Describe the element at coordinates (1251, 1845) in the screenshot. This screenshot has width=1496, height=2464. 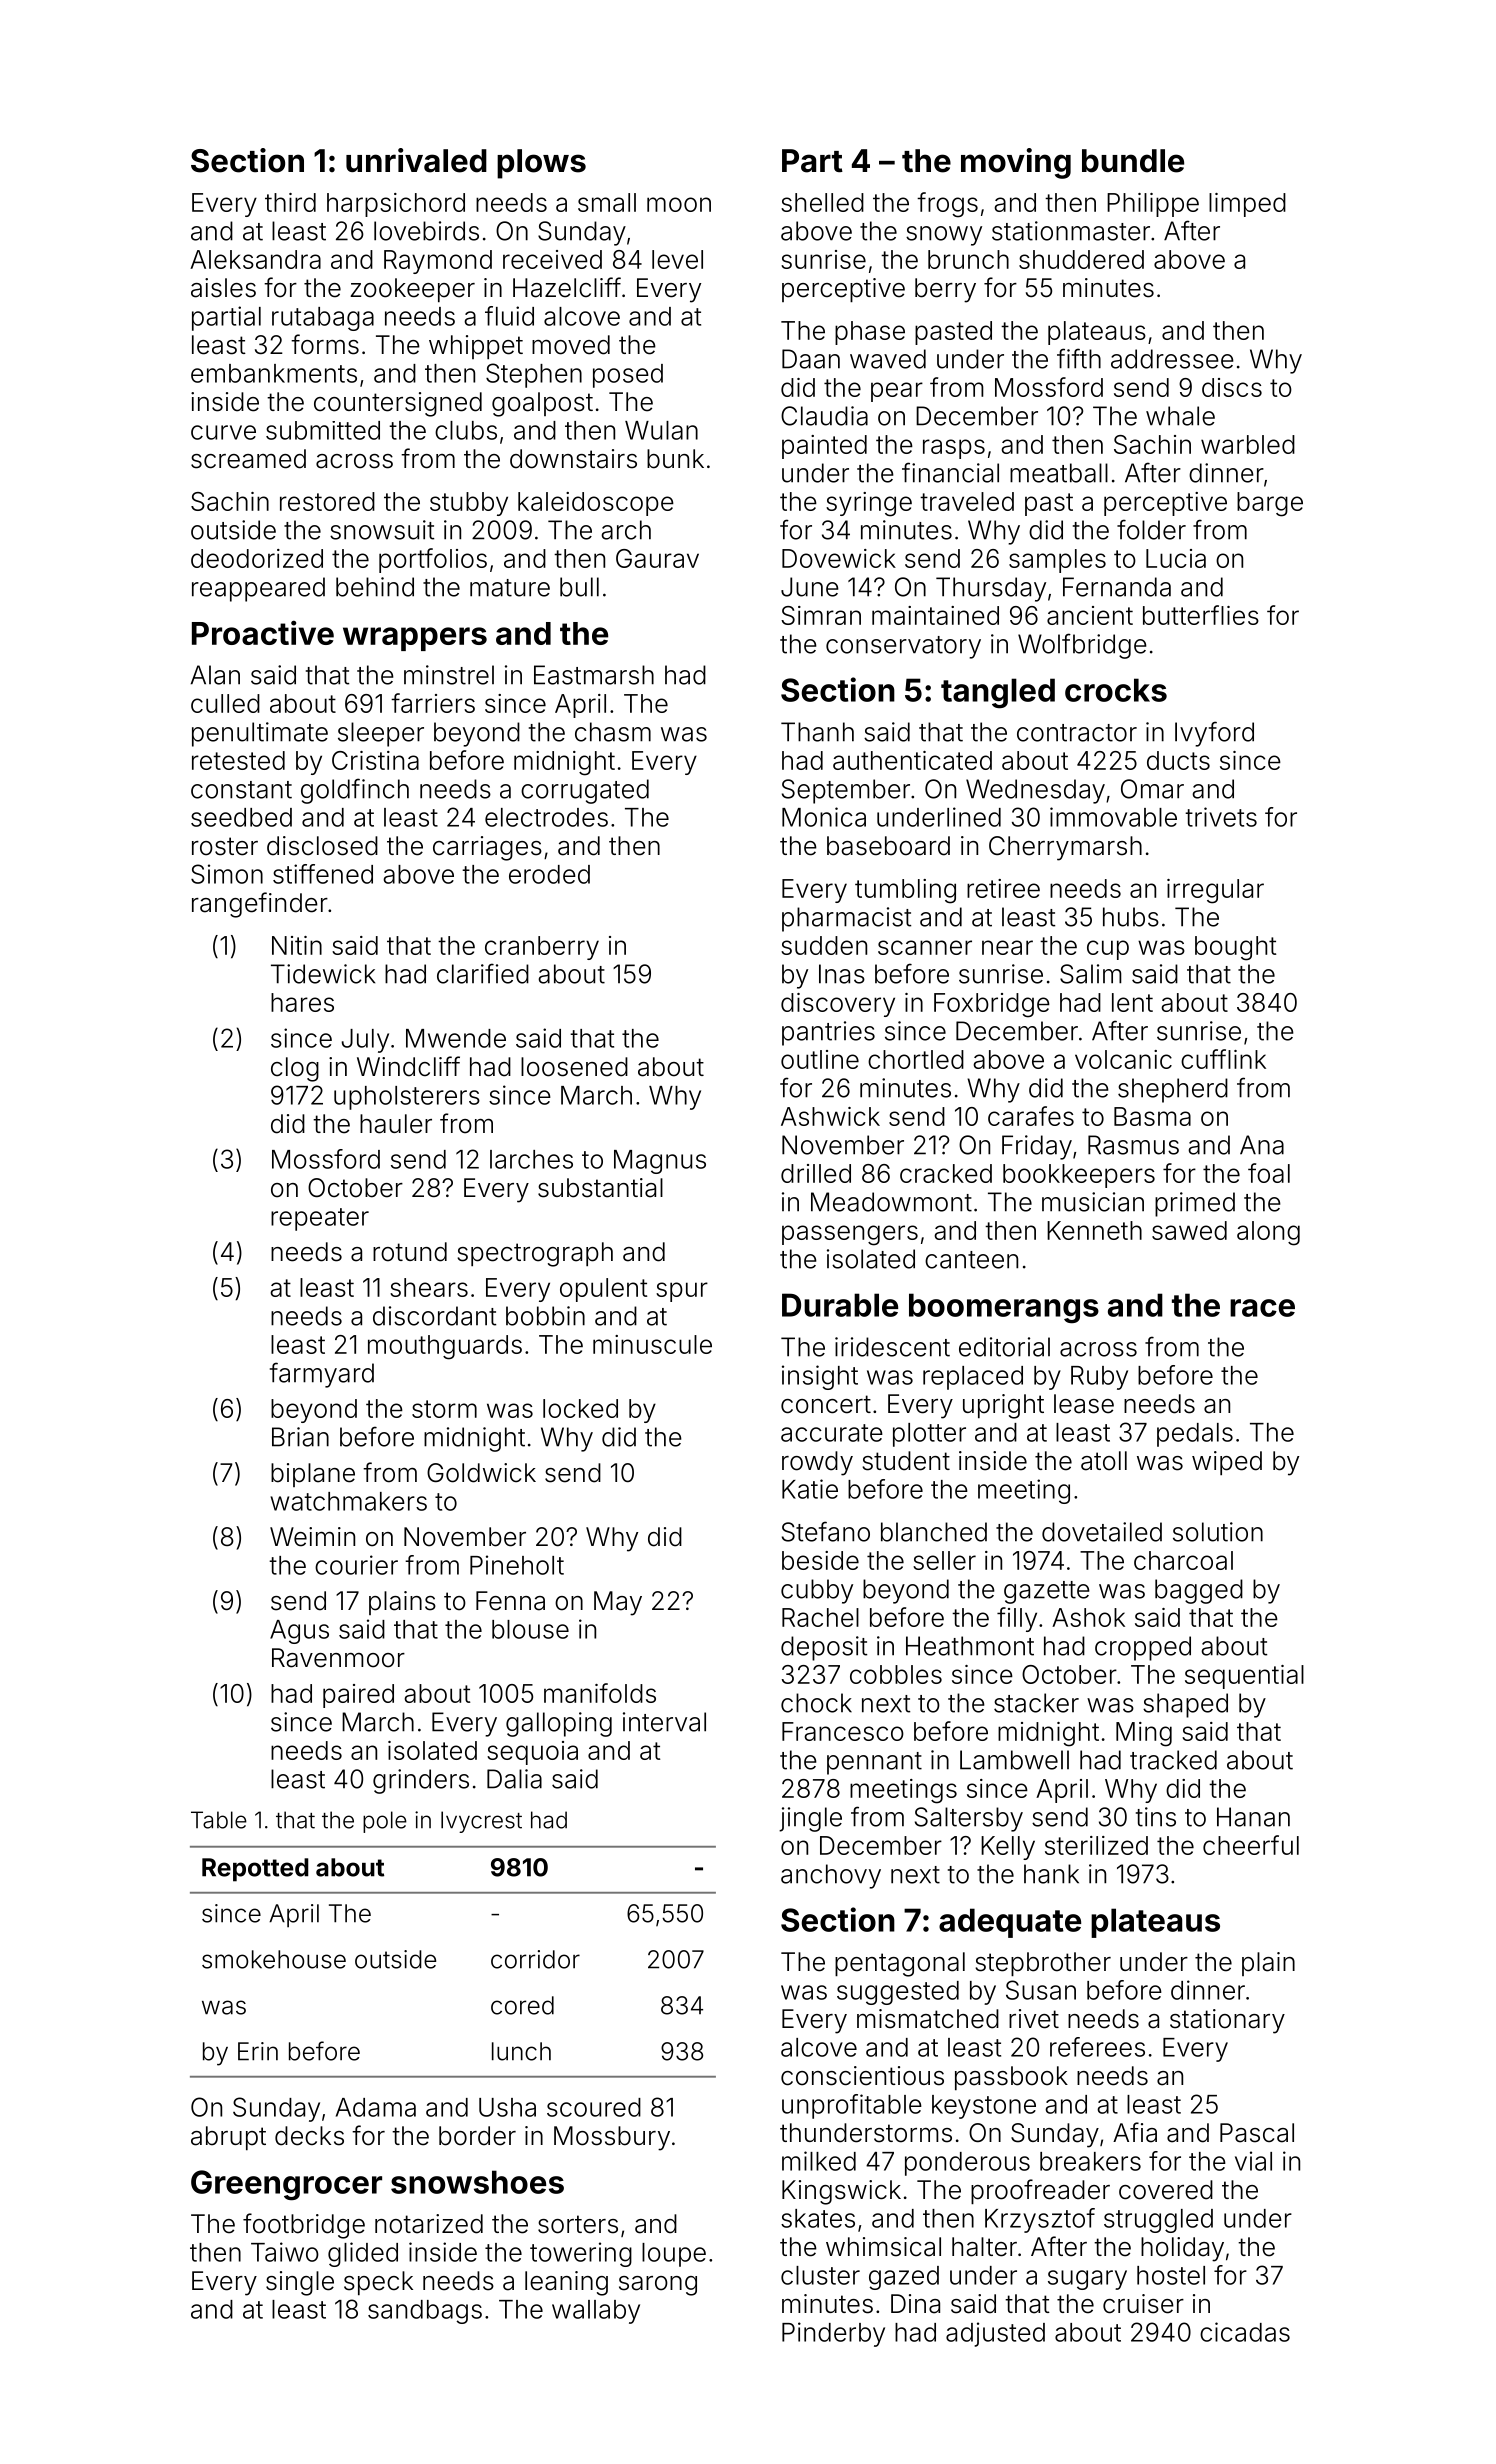
I see `cheerful` at that location.
